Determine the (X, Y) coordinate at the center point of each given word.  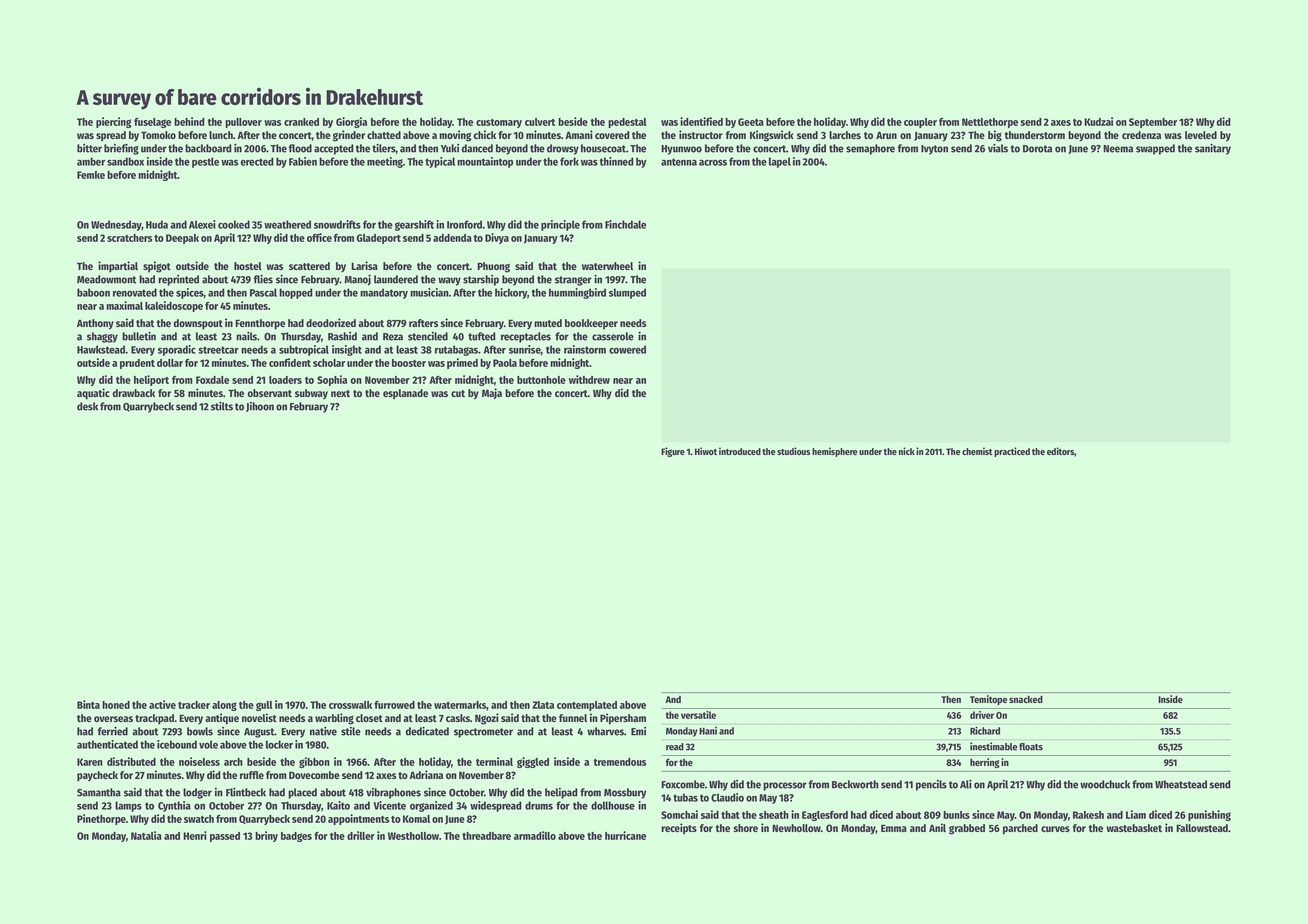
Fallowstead (1202, 828)
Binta (88, 704)
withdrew (589, 379)
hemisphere (835, 452)
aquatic (93, 394)
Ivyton (934, 150)
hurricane (625, 835)
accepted (334, 149)
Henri (195, 835)
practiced (1012, 452)
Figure (673, 452)
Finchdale (625, 224)
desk (87, 406)
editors (1060, 451)
